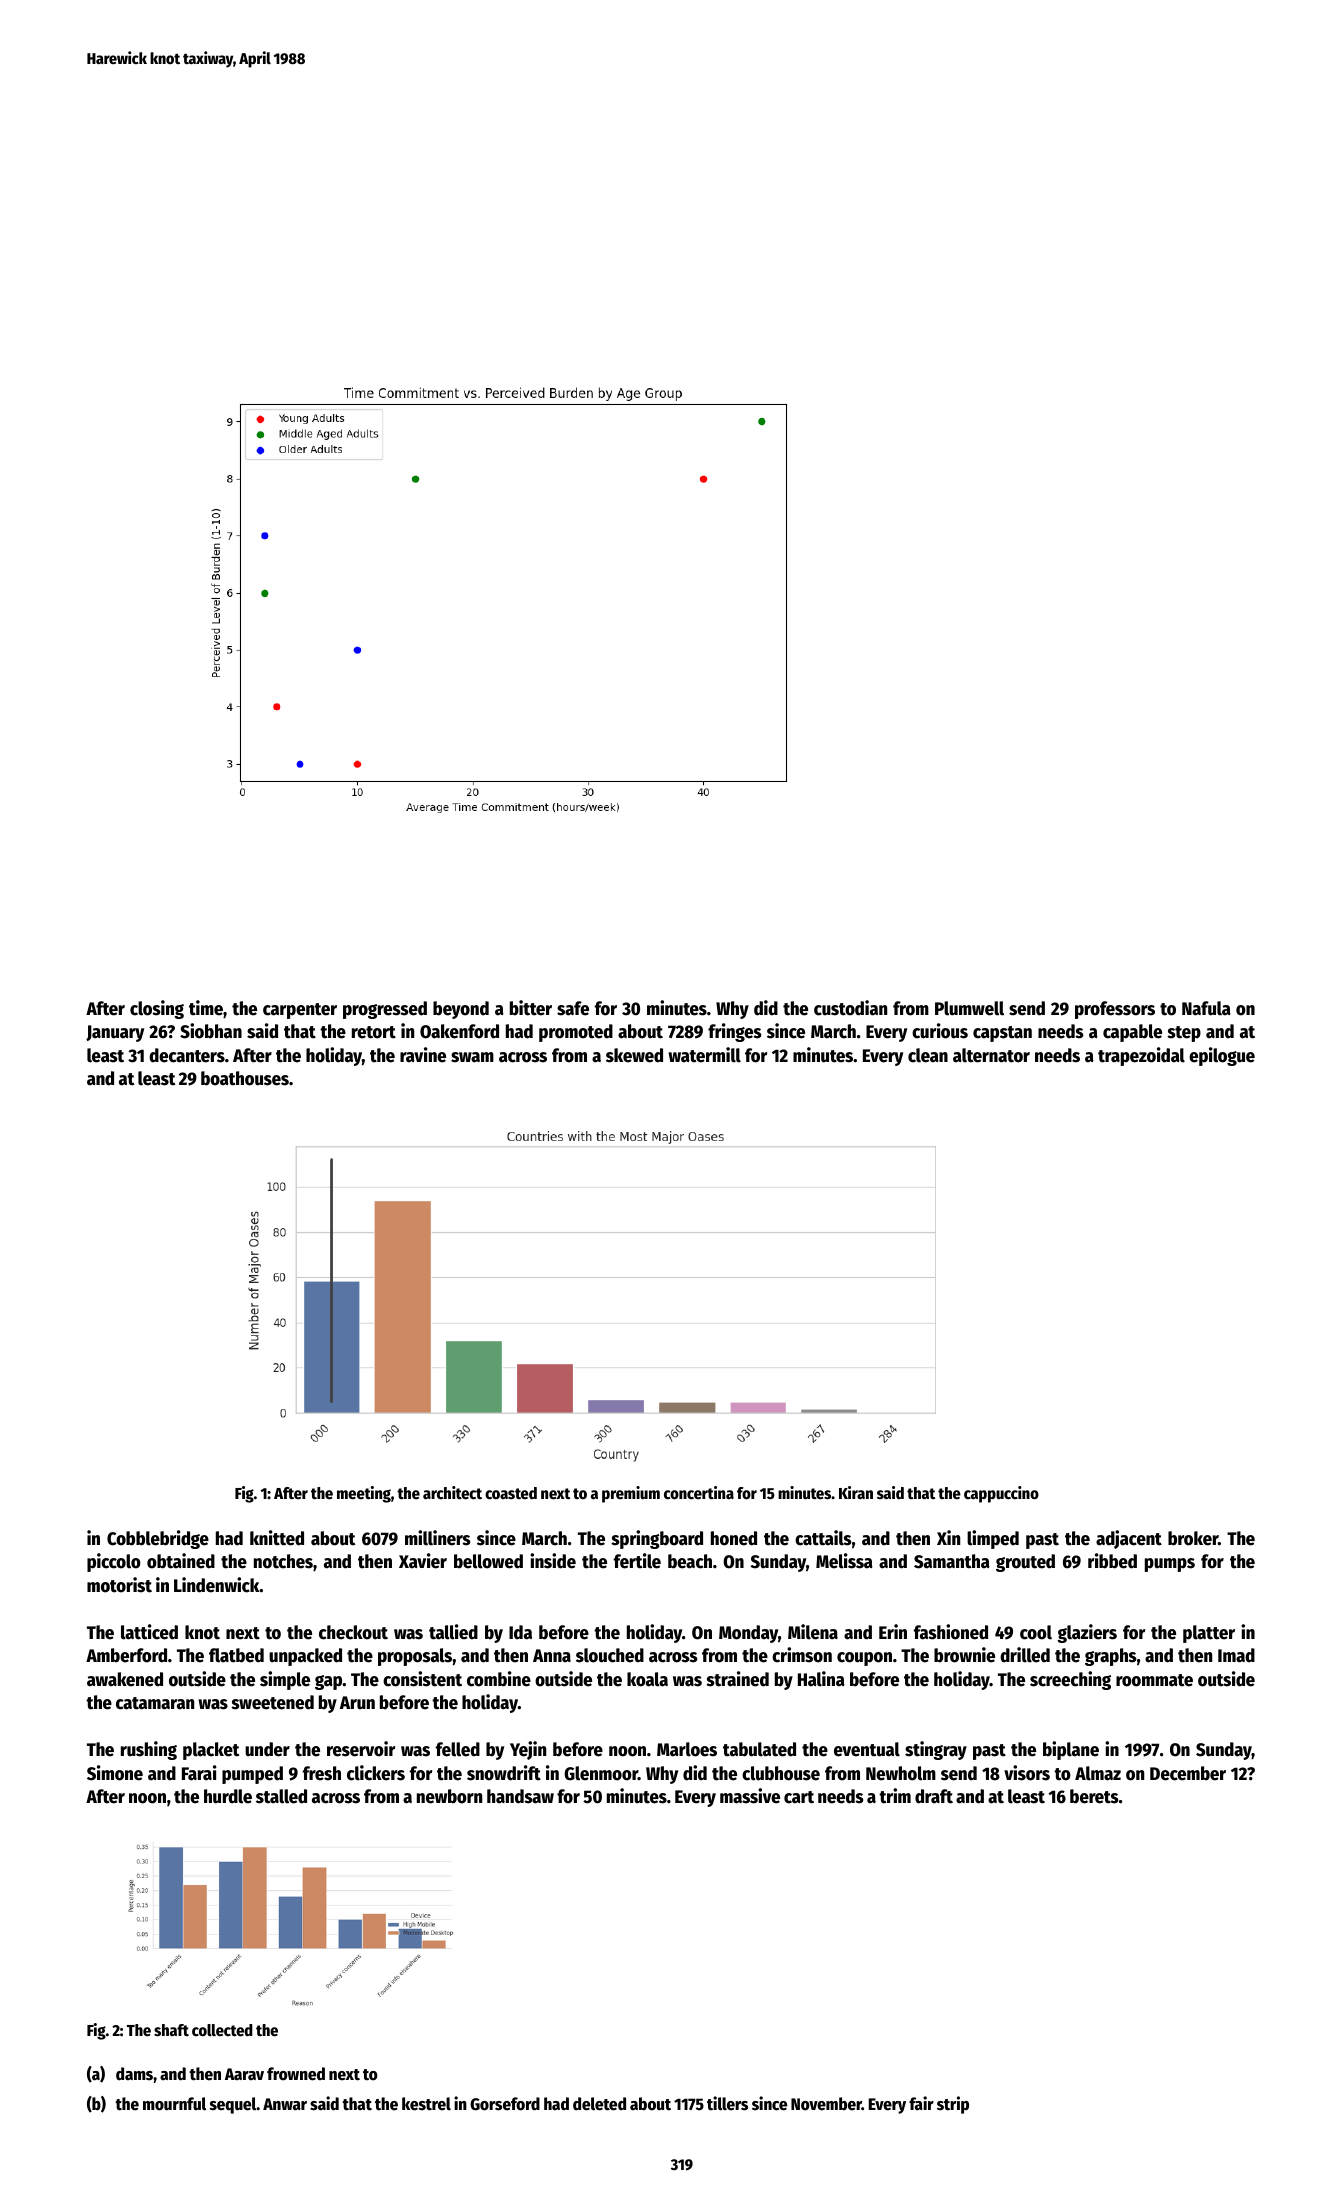 This document has height=2210, width=1342. What do you see at coordinates (734, 1538) in the document?
I see `honed` at bounding box center [734, 1538].
